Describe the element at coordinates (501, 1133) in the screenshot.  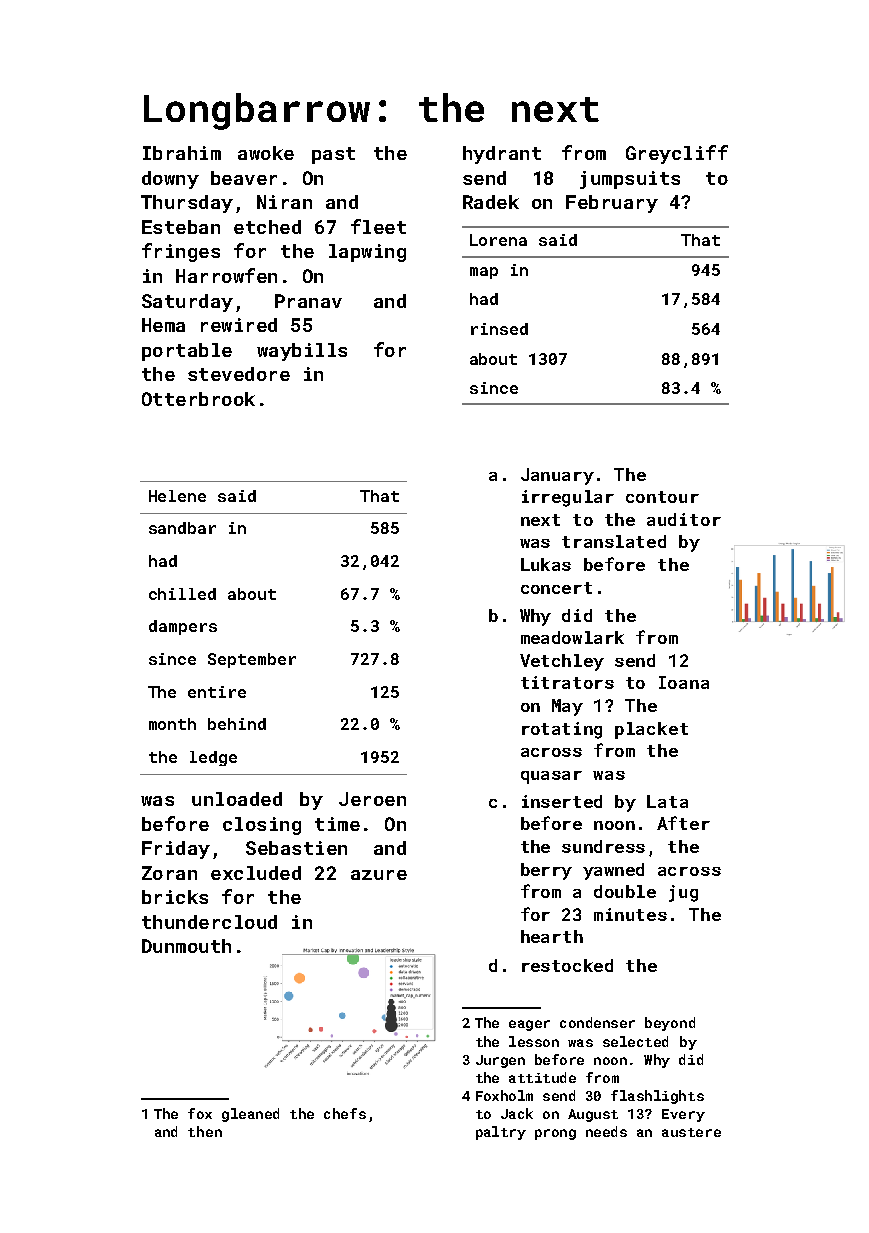
I see `paltry` at that location.
